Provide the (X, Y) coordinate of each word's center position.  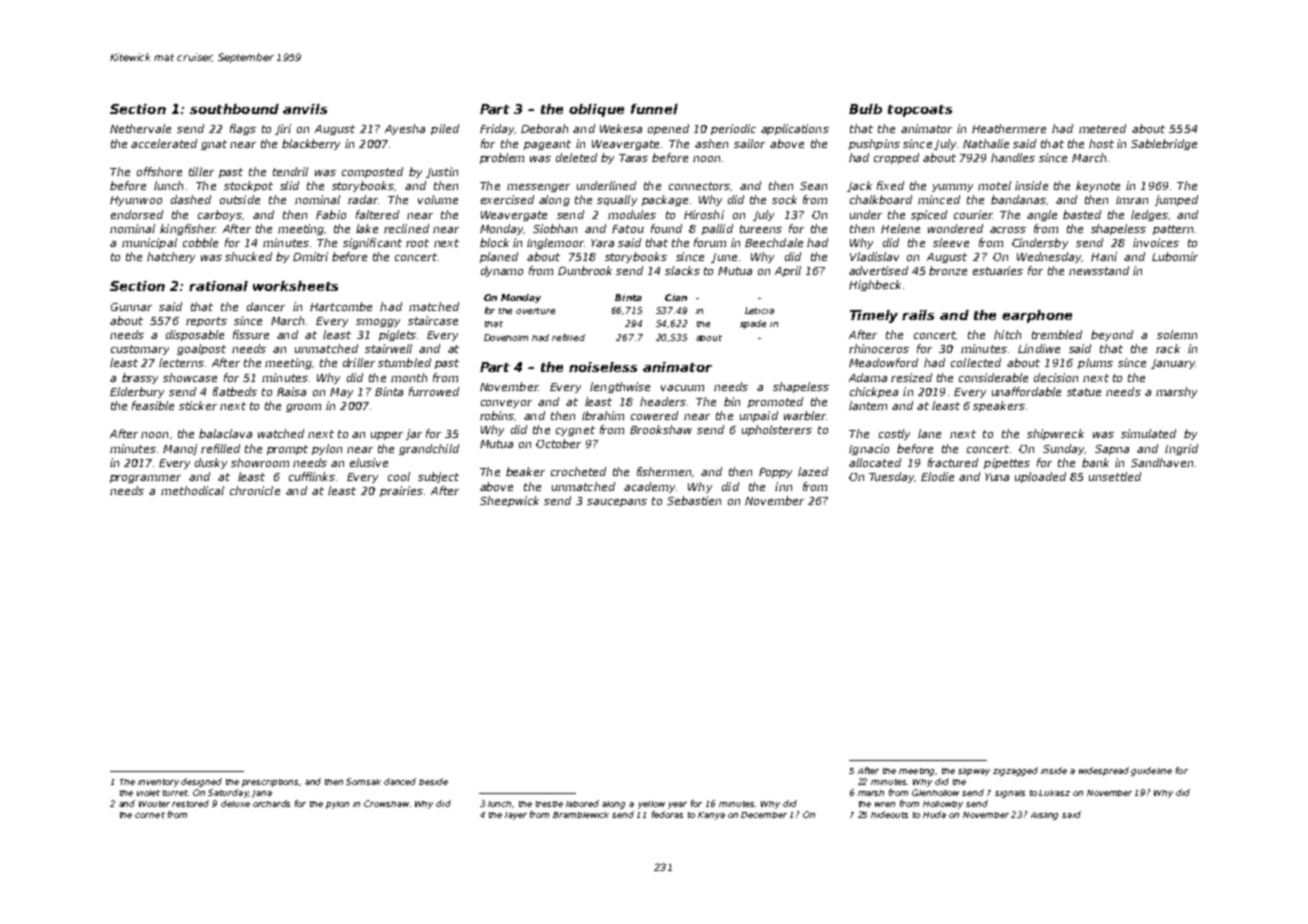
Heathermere (1009, 128)
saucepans (617, 503)
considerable (993, 377)
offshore (159, 171)
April (788, 271)
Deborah (544, 128)
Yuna (997, 477)
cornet (150, 815)
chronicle (255, 490)
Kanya (711, 816)
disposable (195, 335)
